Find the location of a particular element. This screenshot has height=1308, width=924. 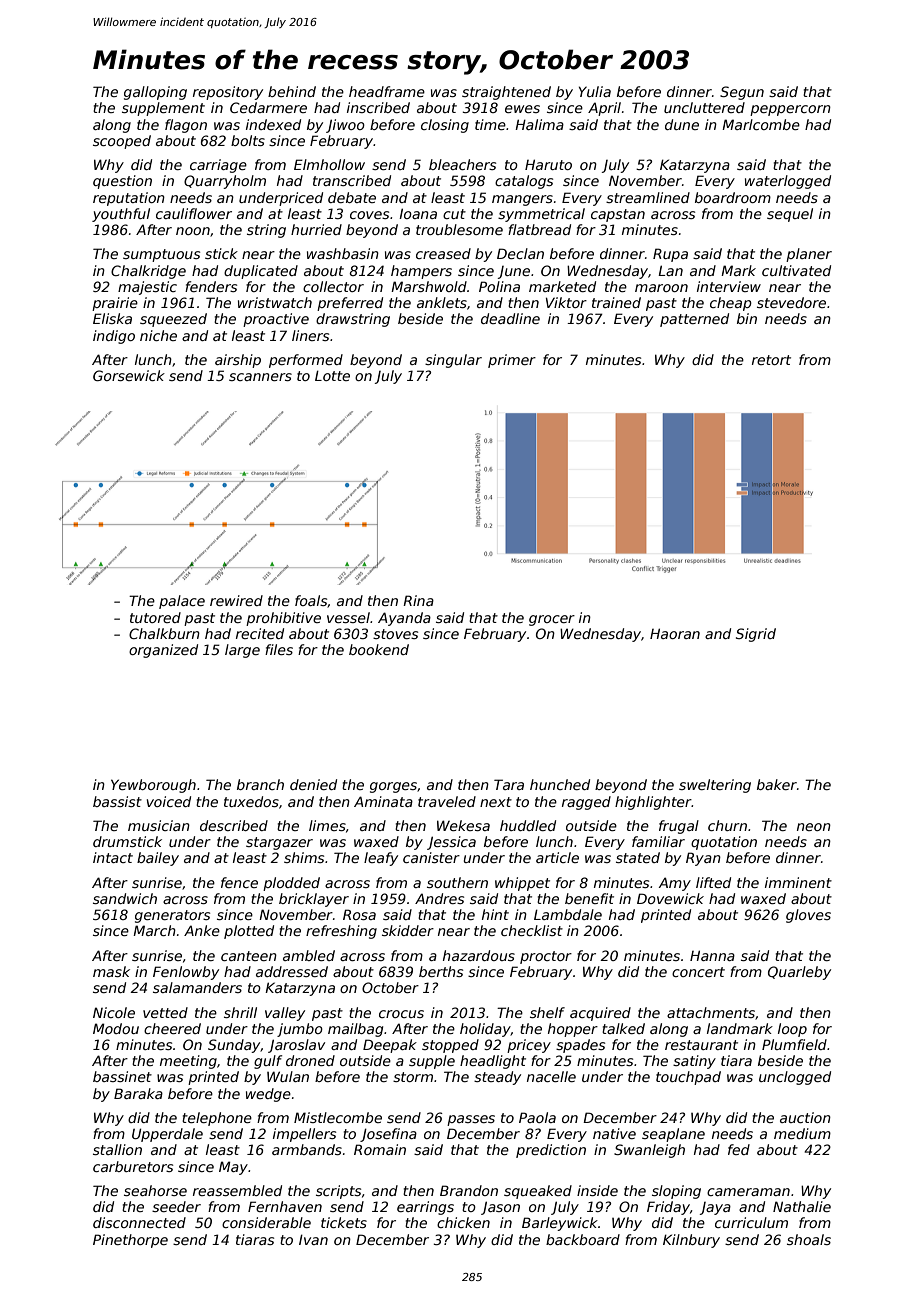

Rupa is located at coordinates (670, 255).
